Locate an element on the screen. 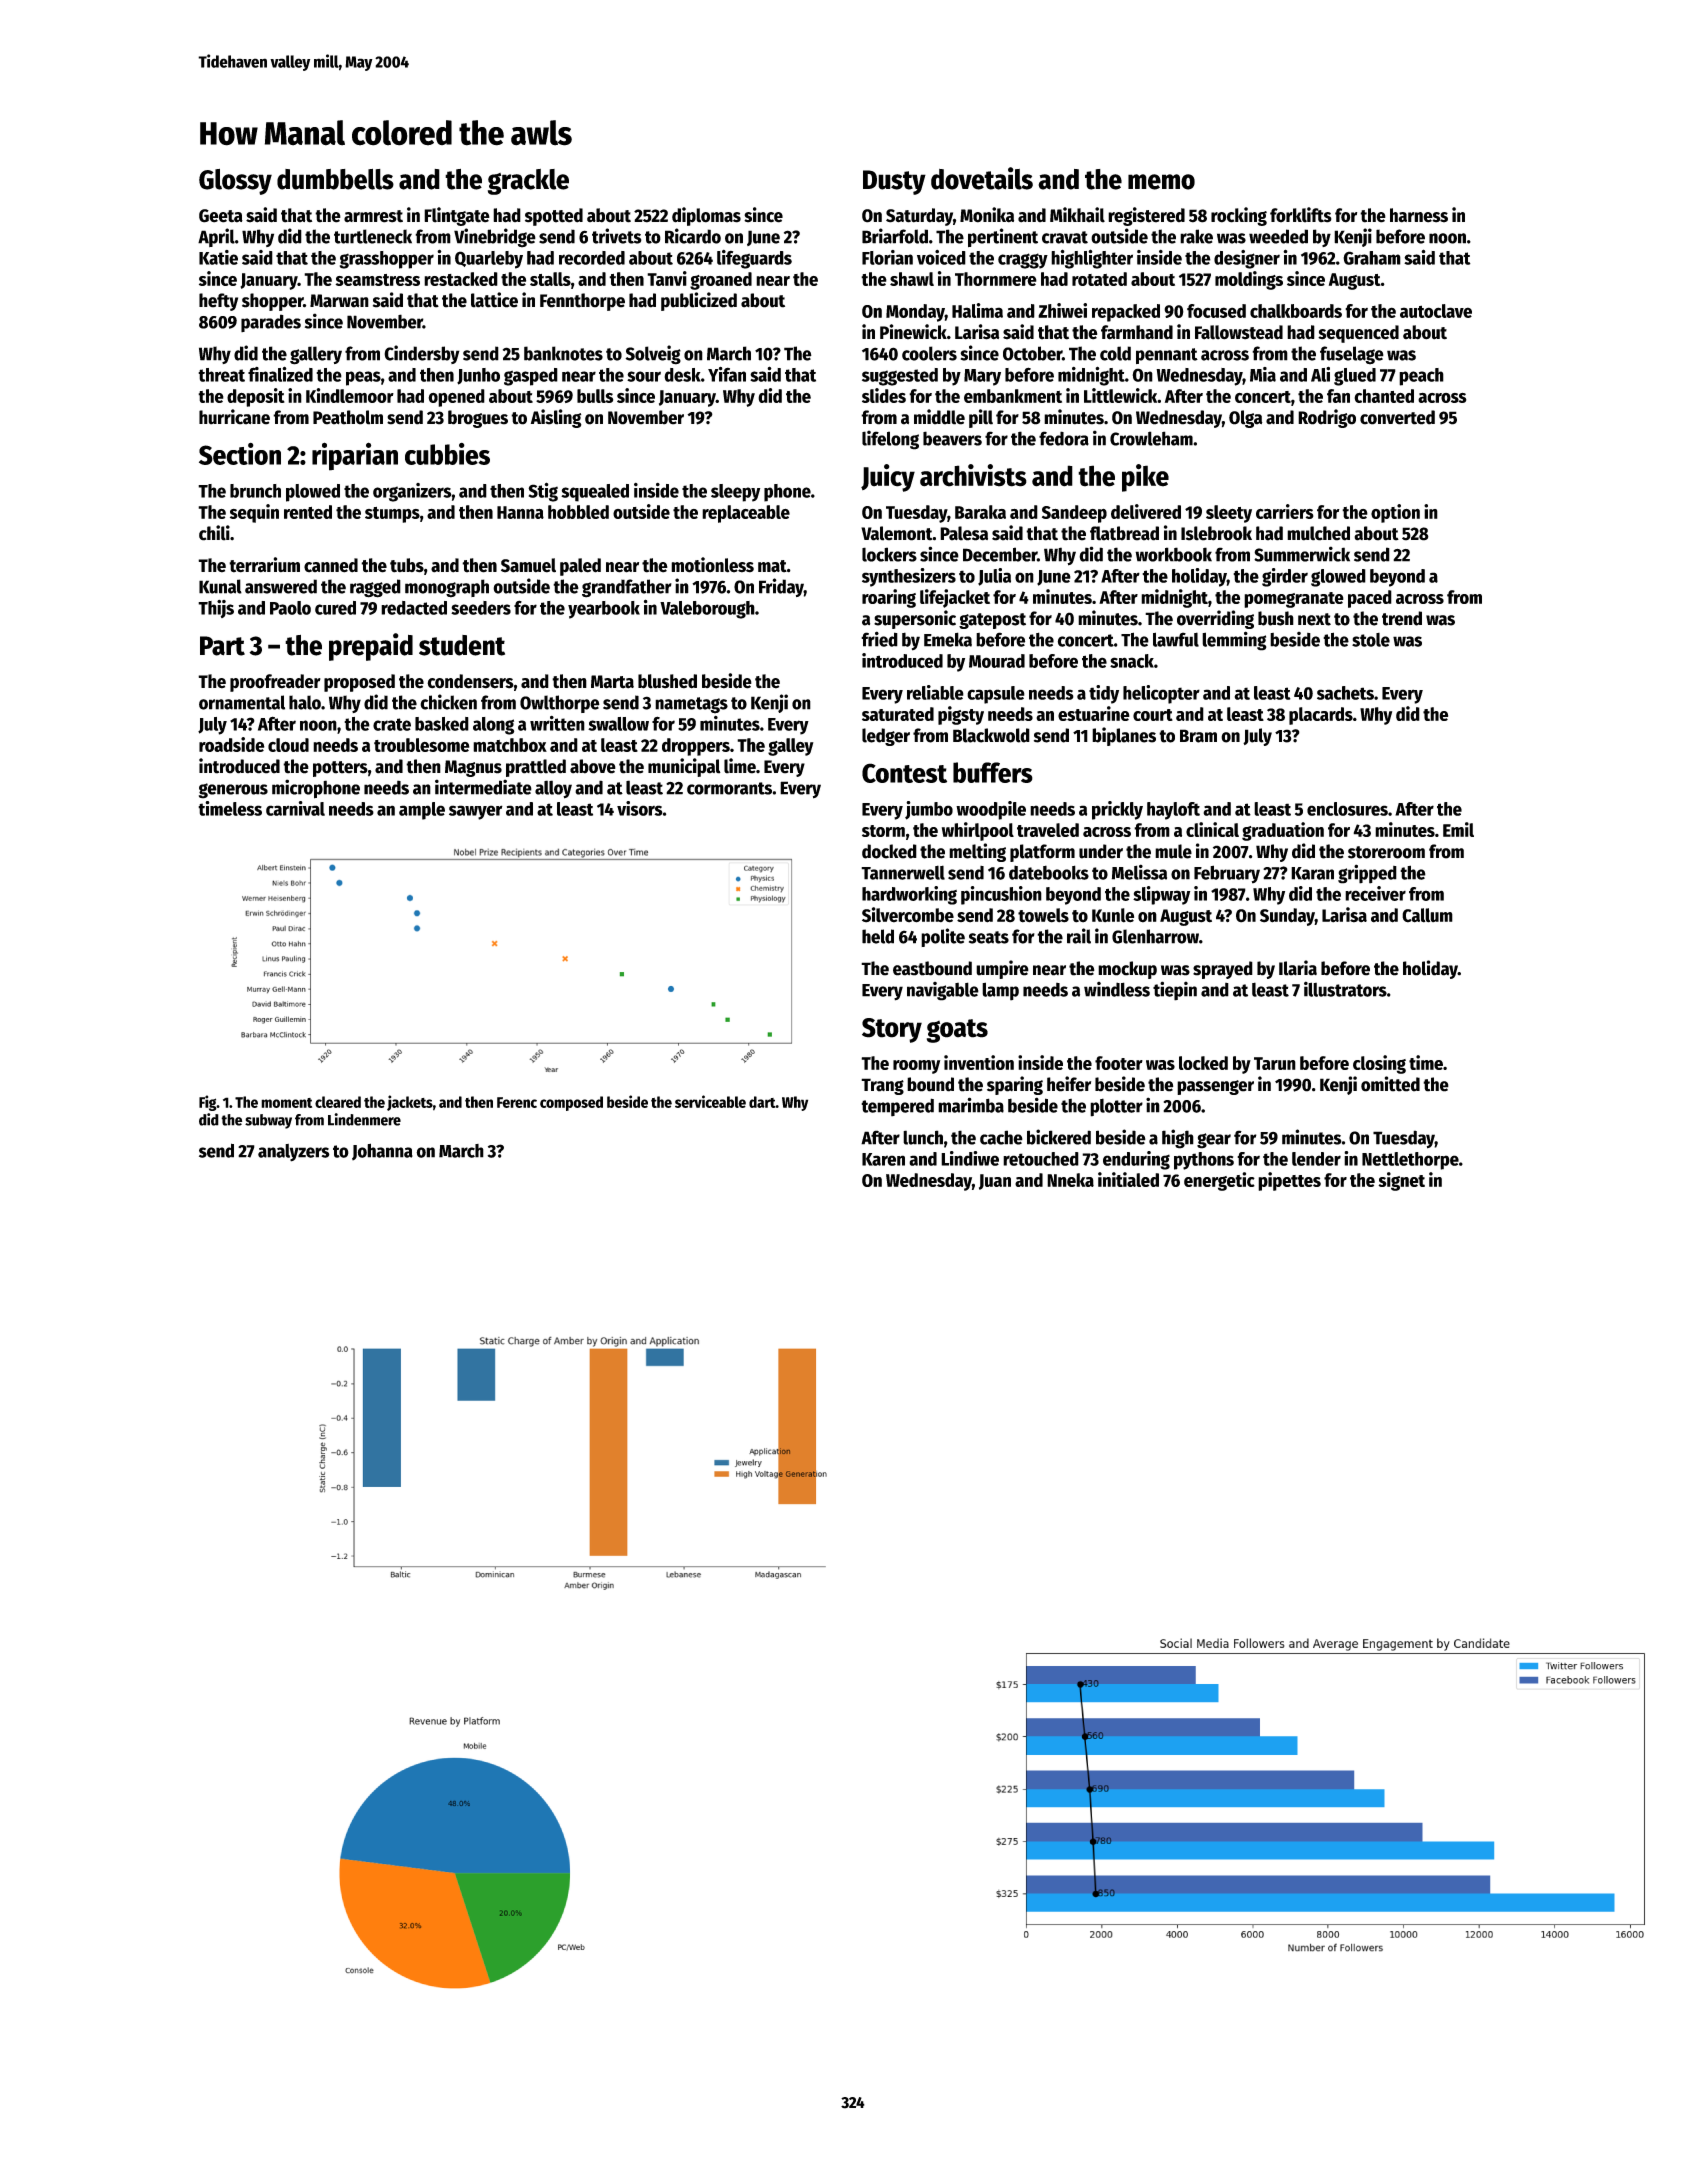 This screenshot has width=1683, height=2178. cubbies is located at coordinates (447, 454).
